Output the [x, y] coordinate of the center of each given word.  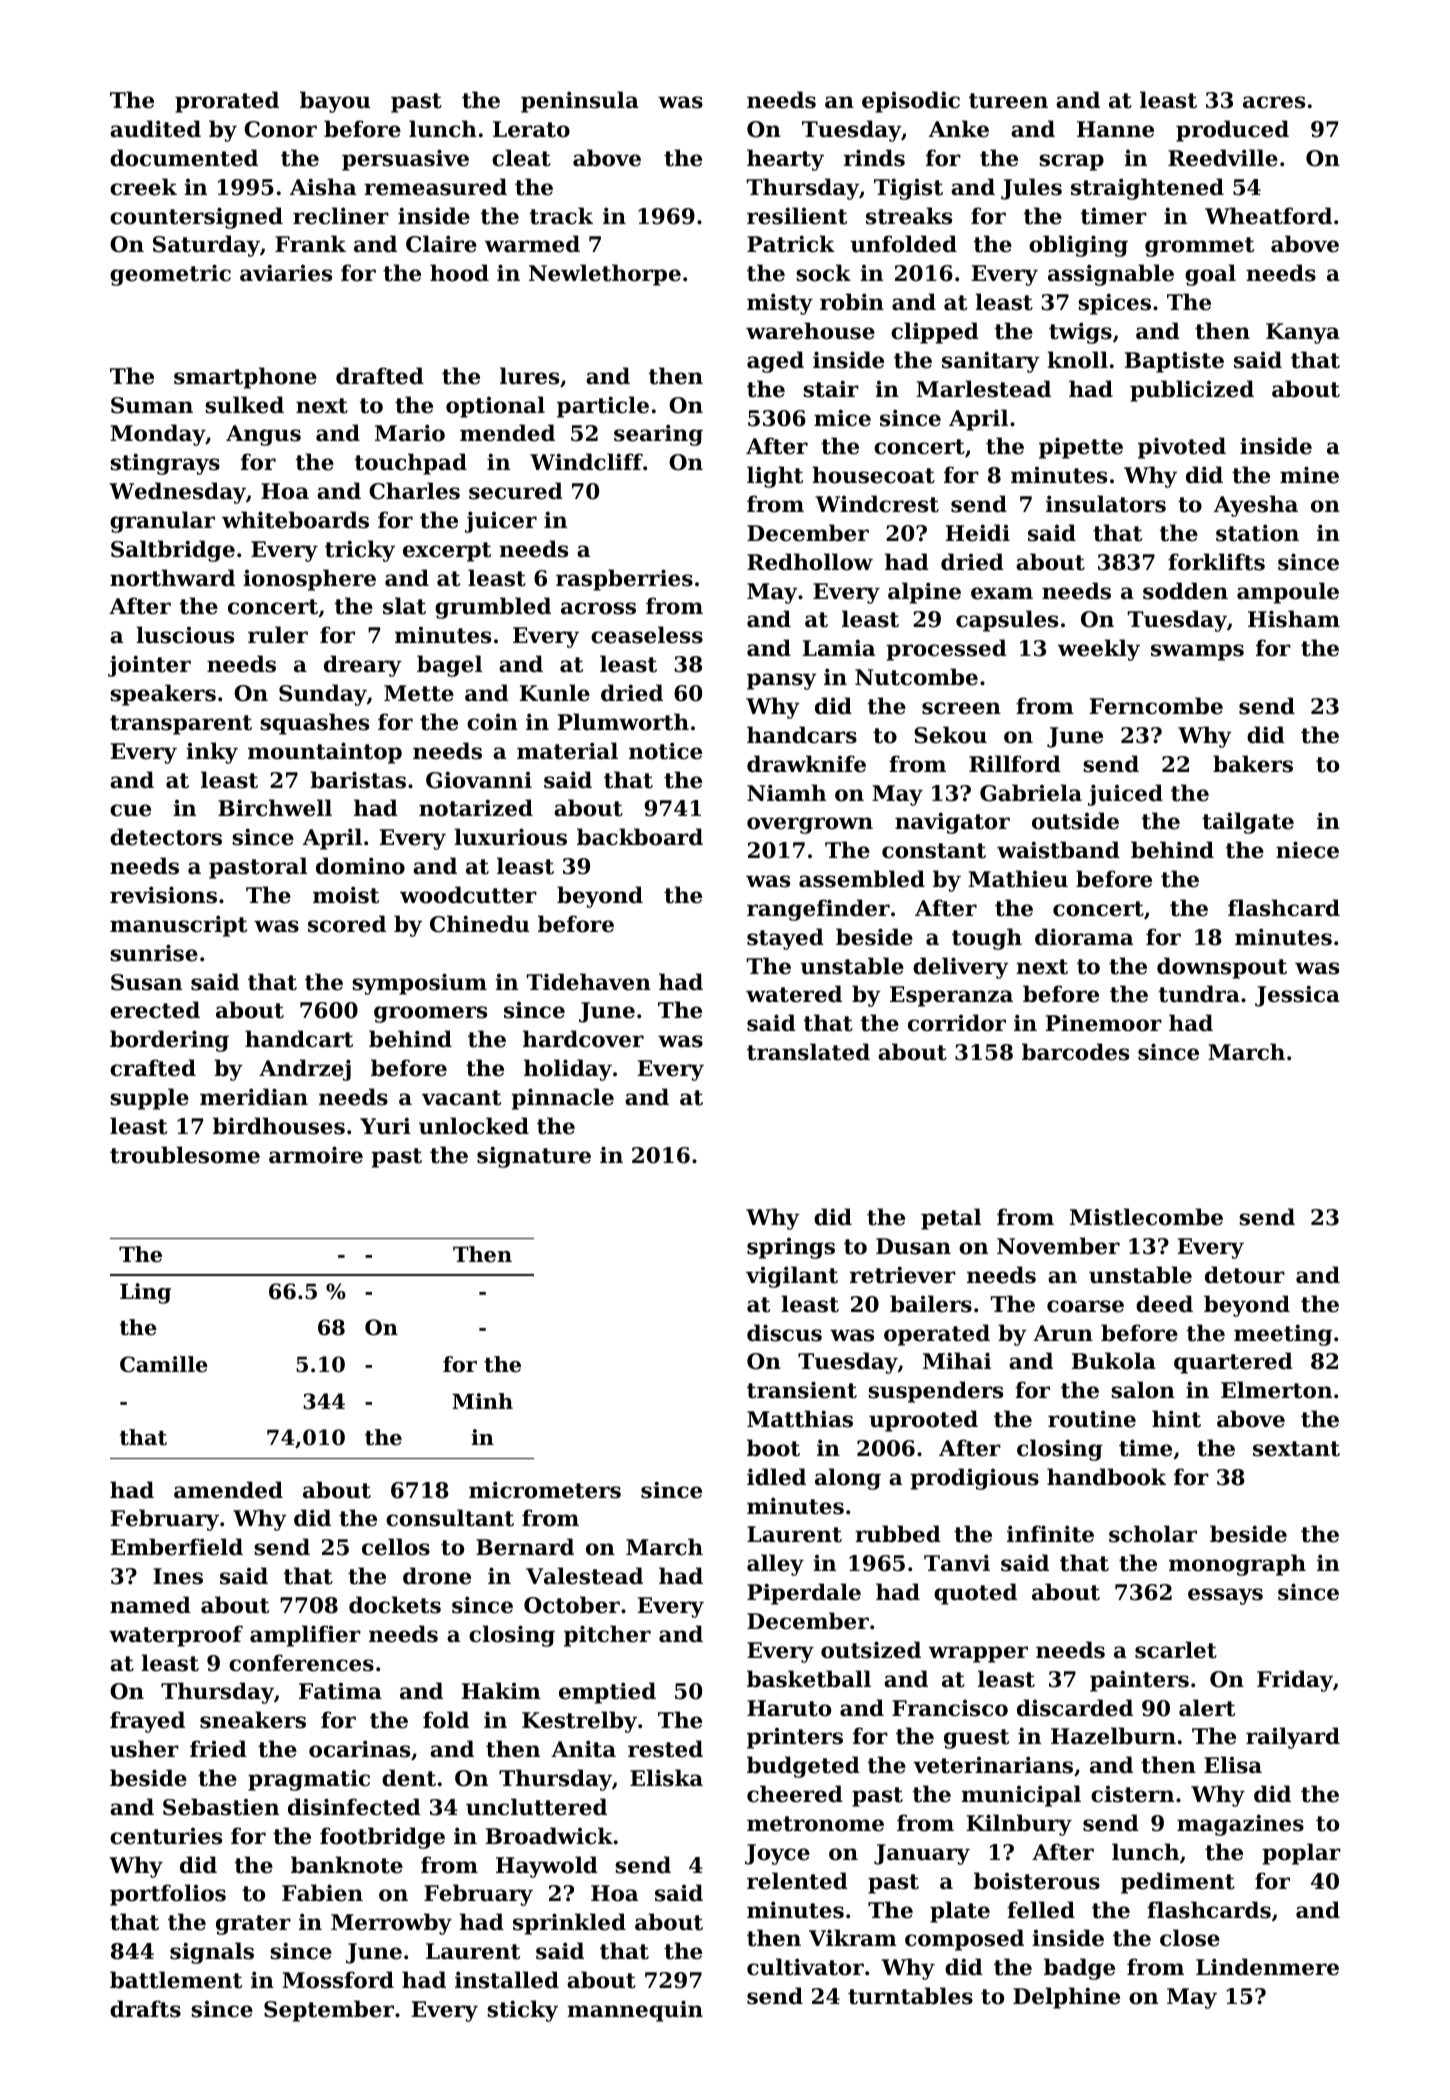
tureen [1008, 101]
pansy [782, 681]
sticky [522, 2011]
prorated [227, 102]
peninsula [580, 102]
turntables [910, 1996]
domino [360, 866]
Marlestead [983, 389]
